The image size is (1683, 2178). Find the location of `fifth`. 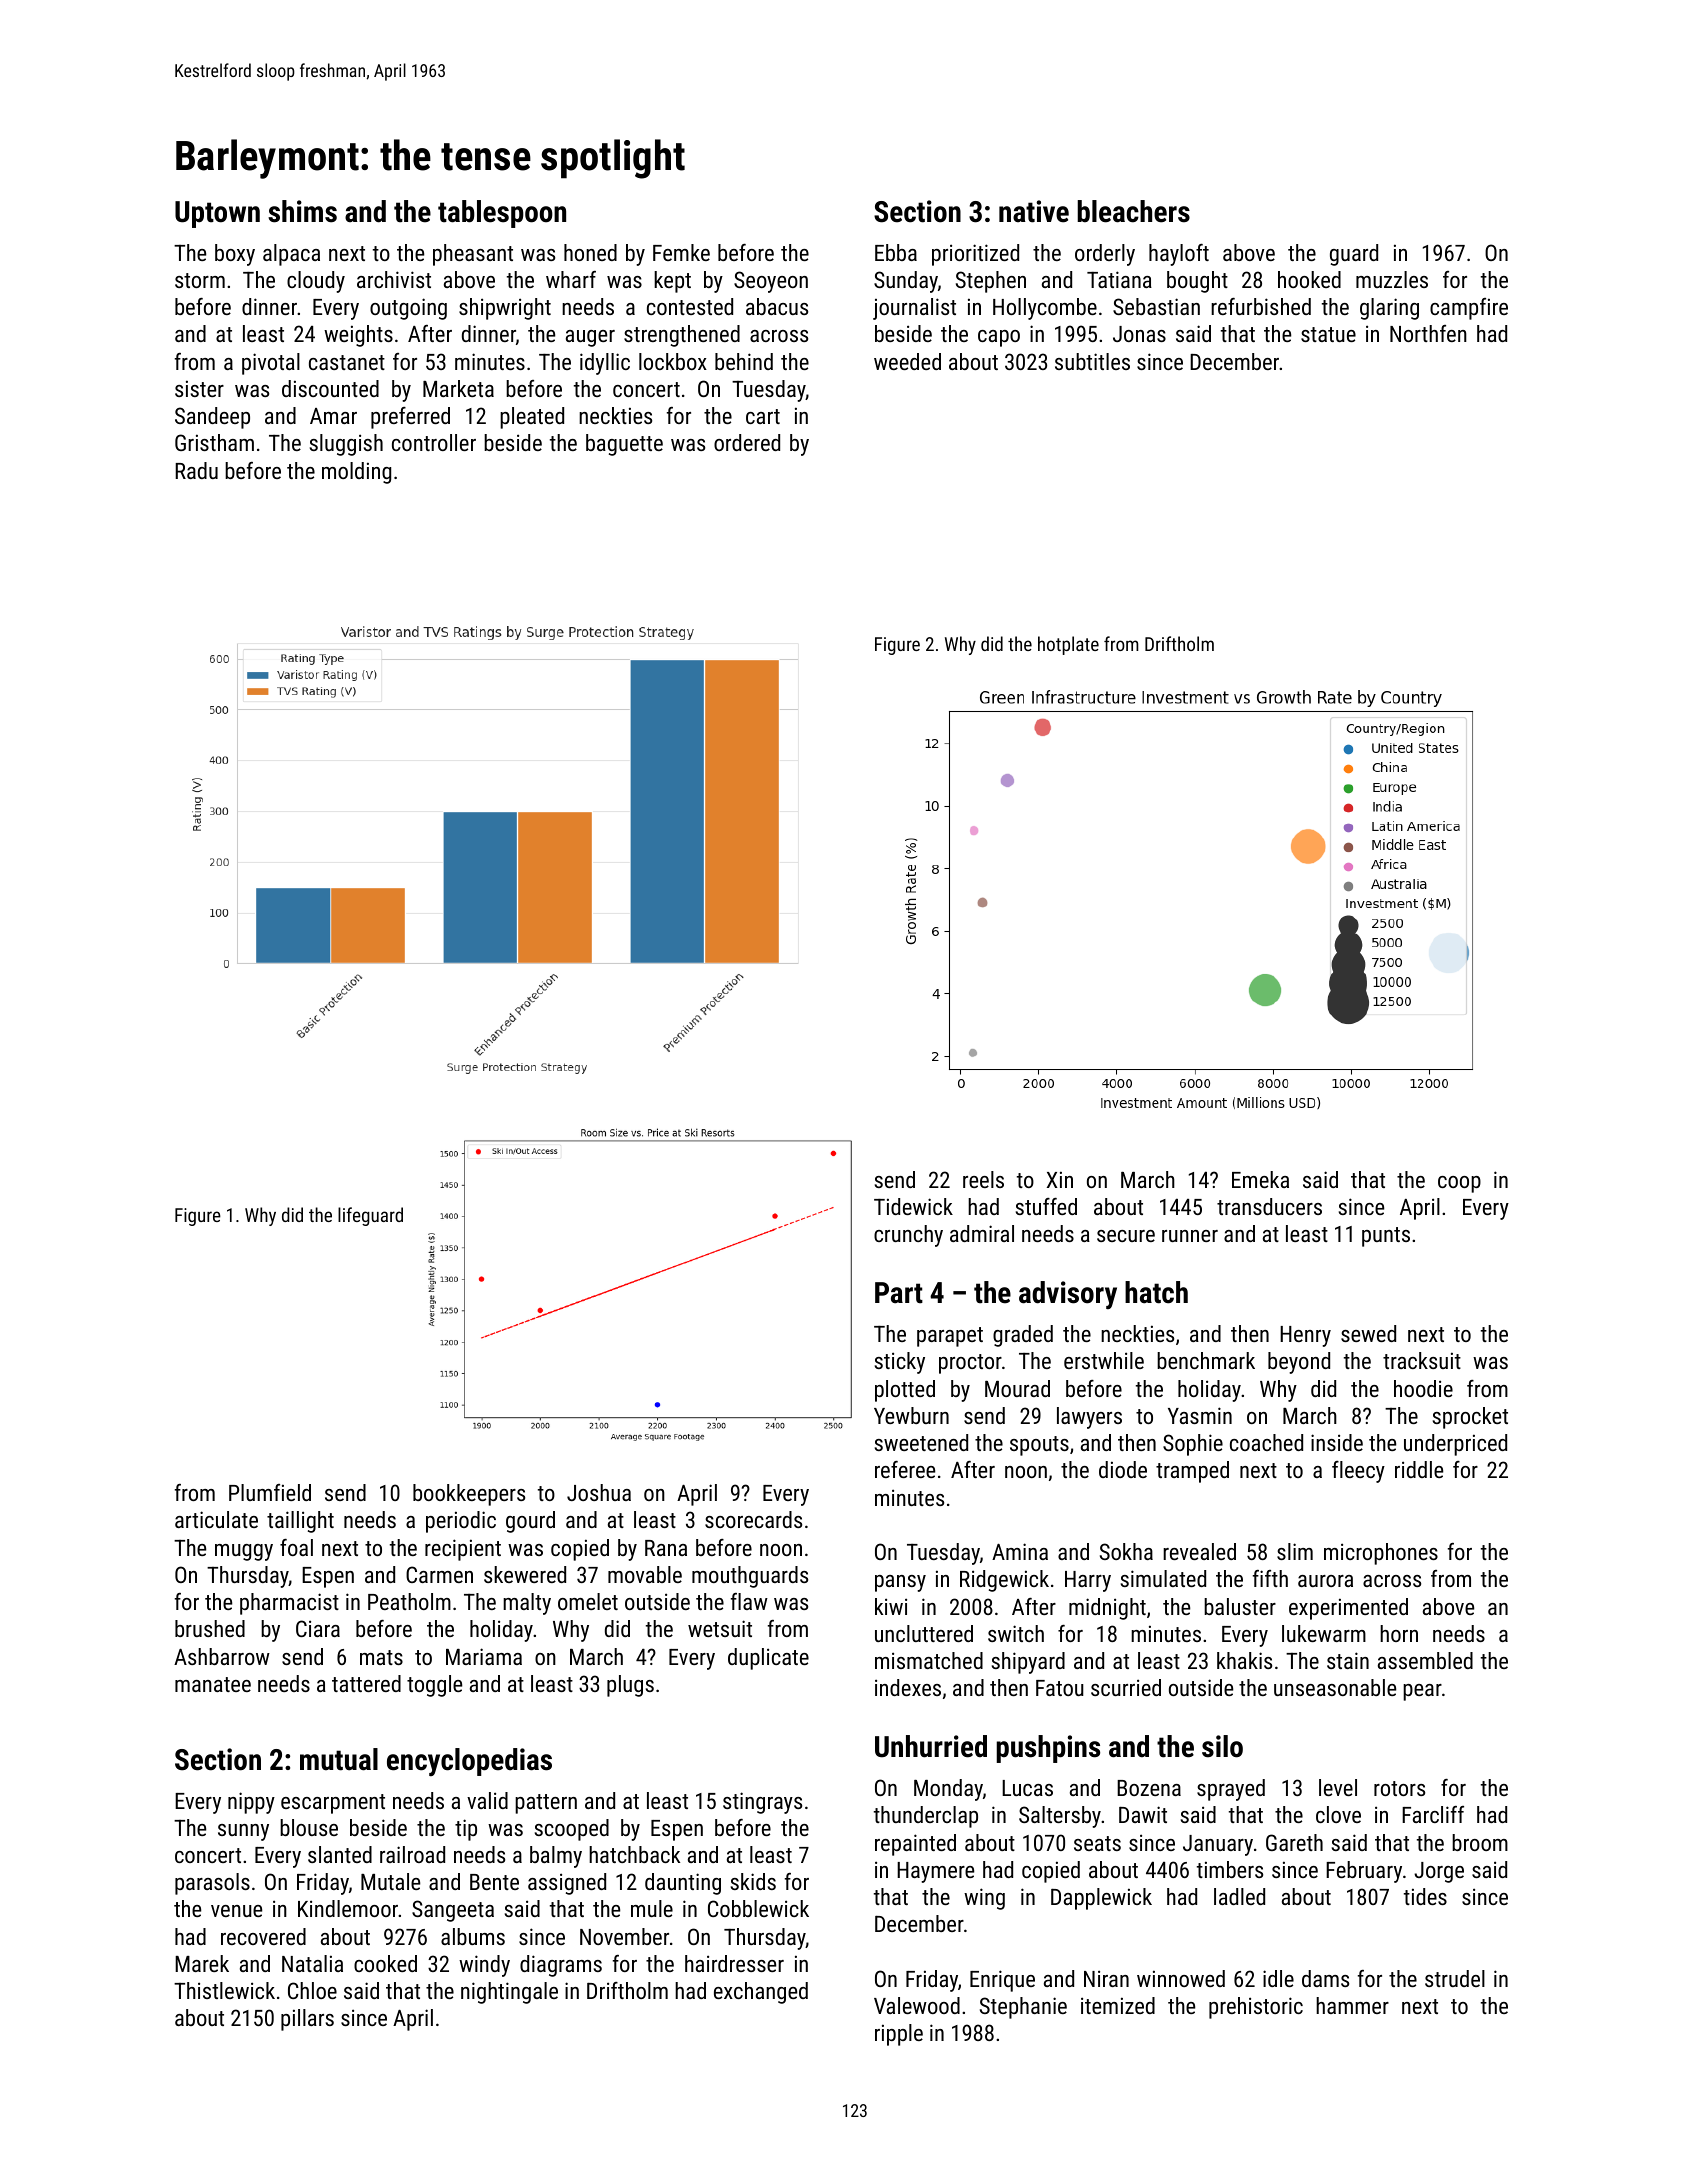

fifth is located at coordinates (1270, 1578).
